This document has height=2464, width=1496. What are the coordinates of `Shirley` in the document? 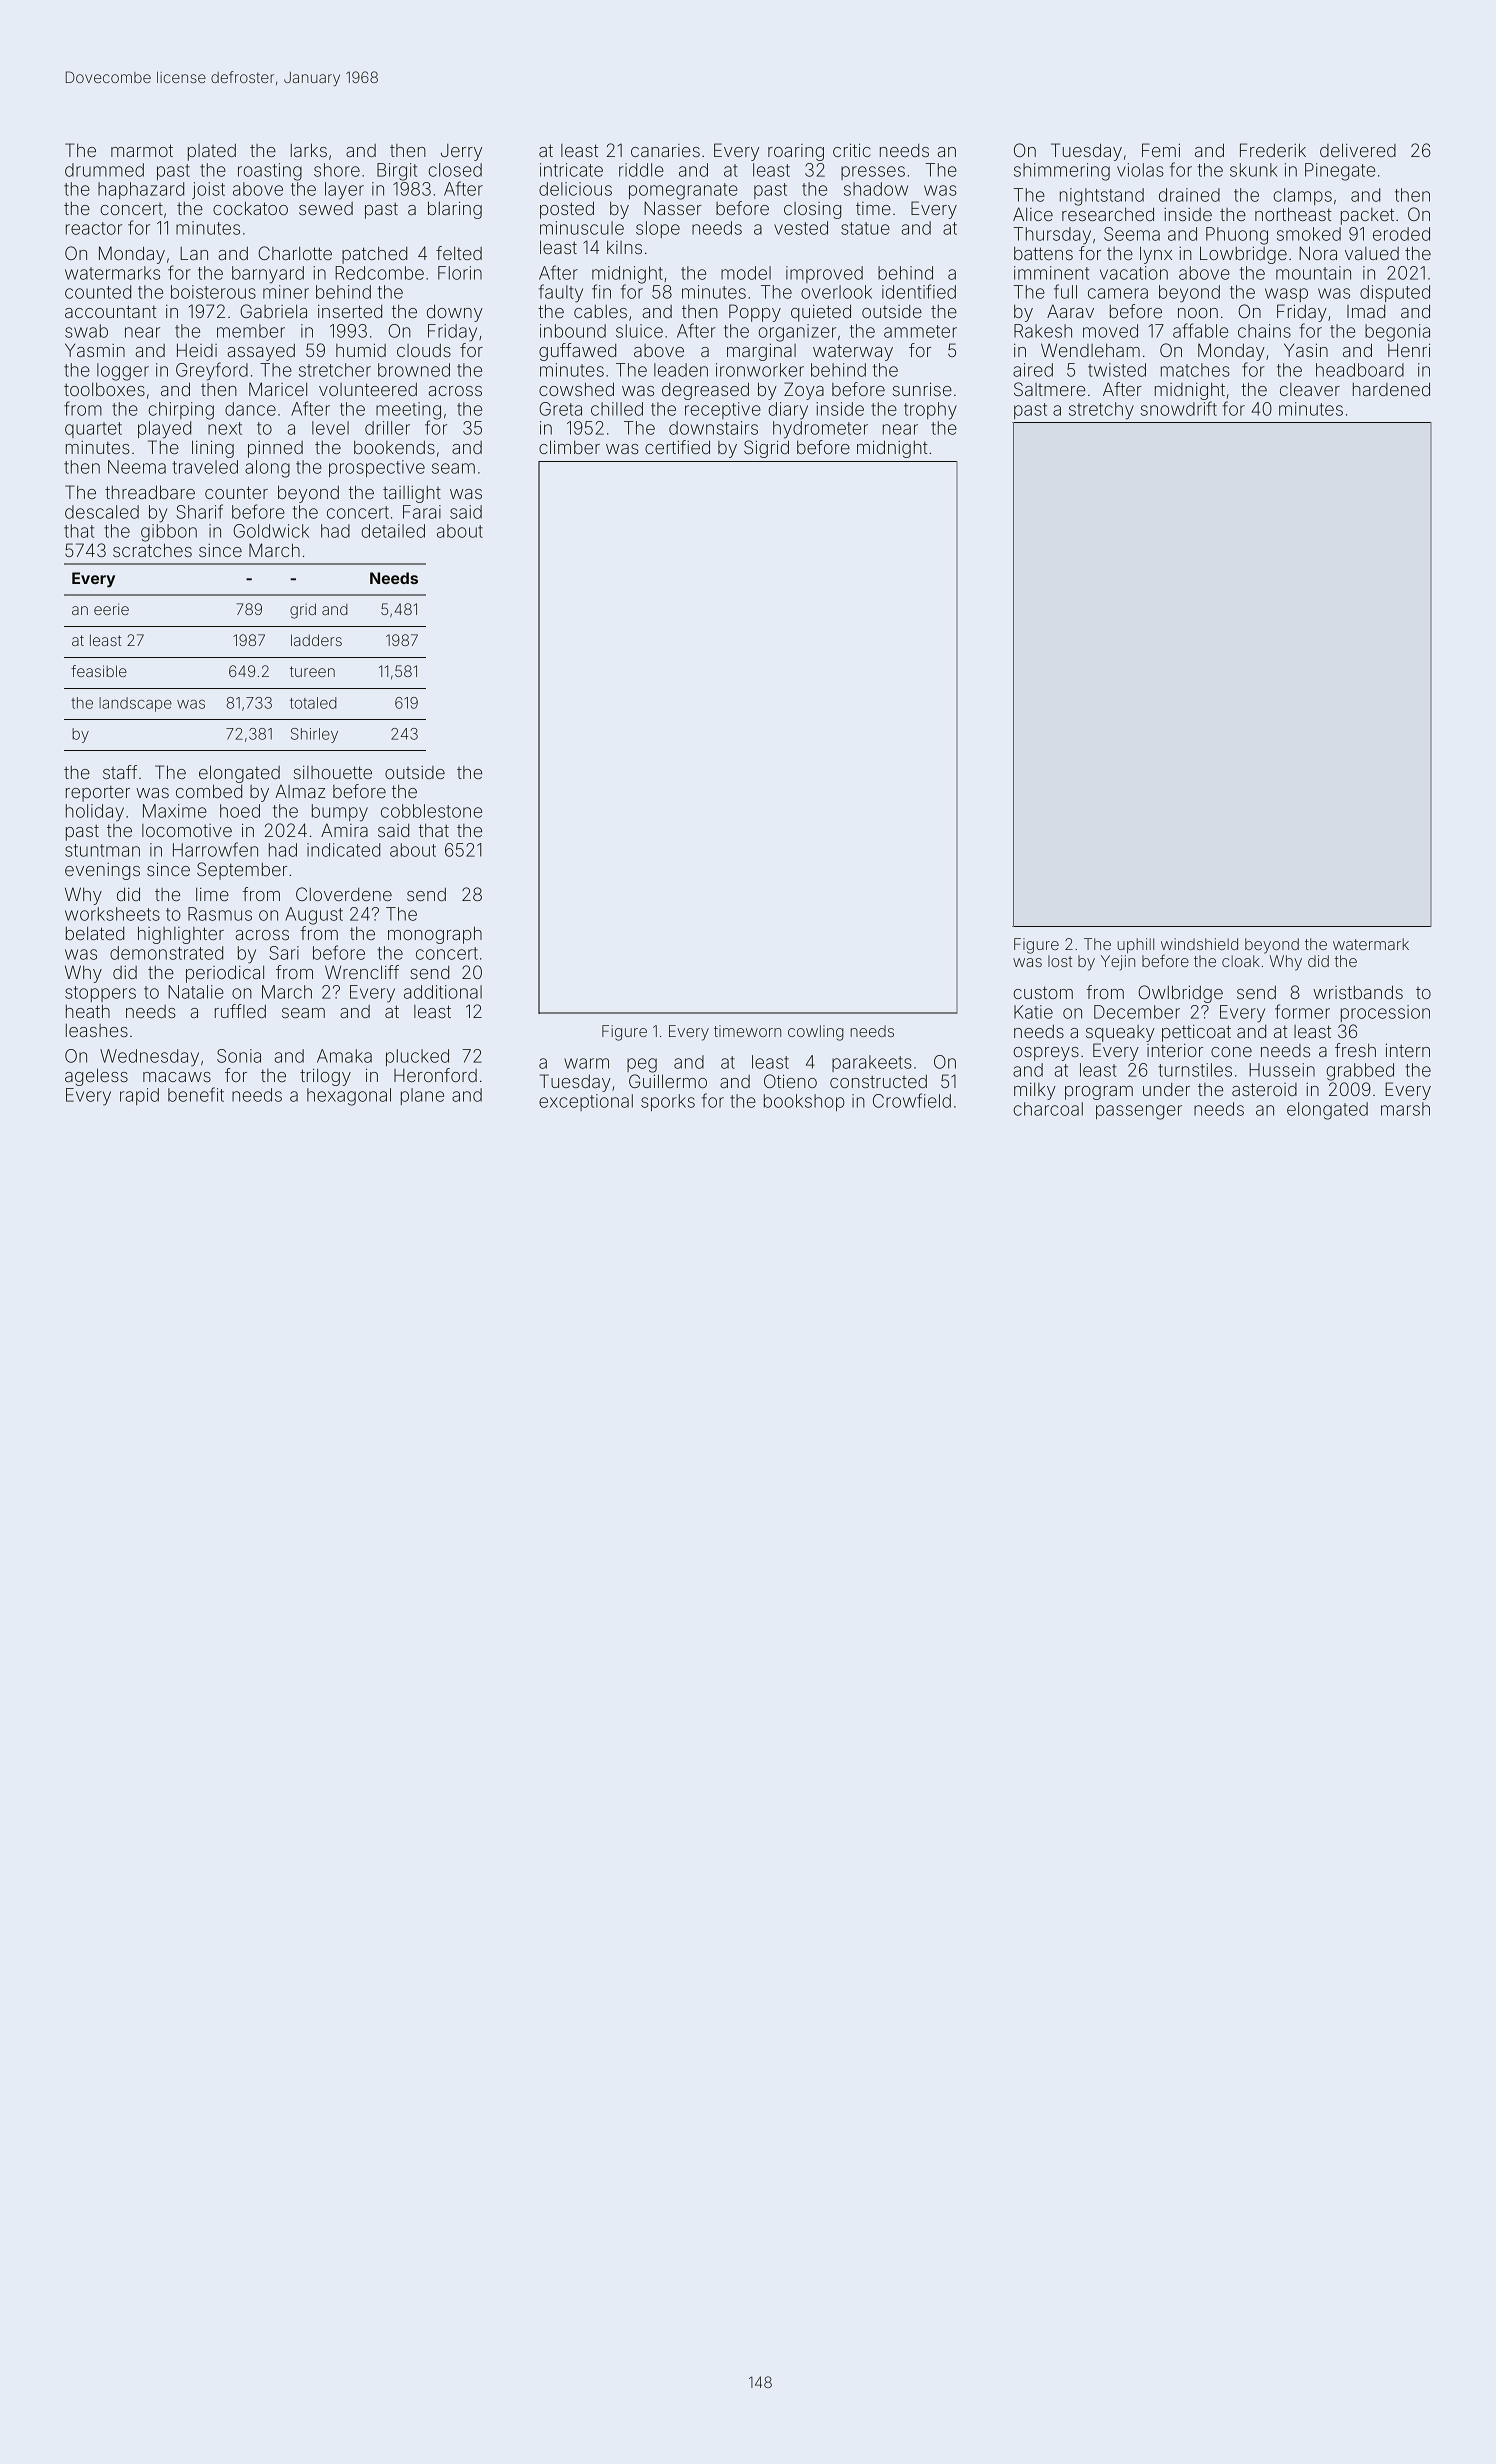 It's located at (314, 735).
